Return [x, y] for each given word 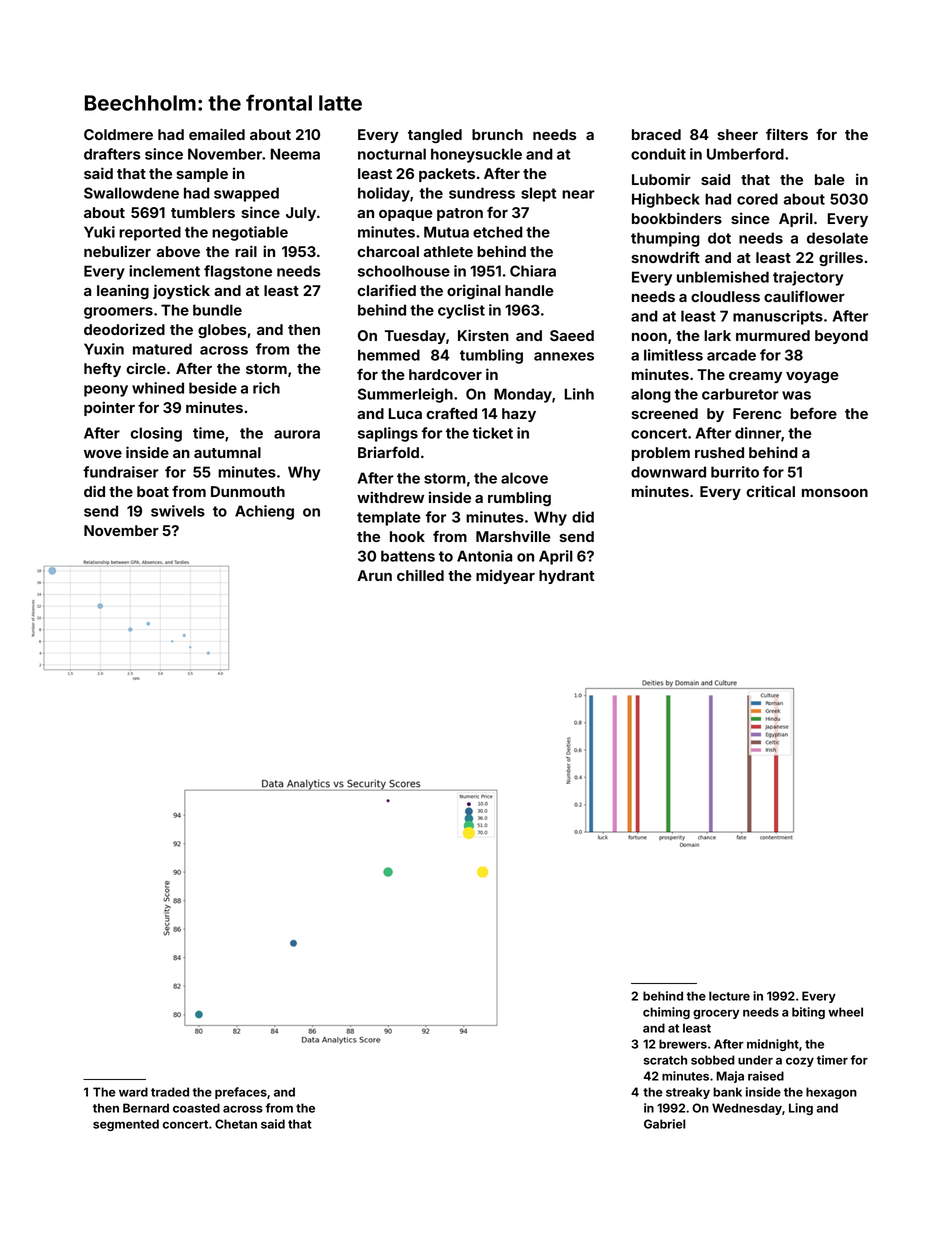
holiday [384, 194]
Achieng [264, 512]
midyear [505, 576]
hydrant [567, 577]
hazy [519, 415]
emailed [217, 134]
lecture [729, 996]
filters [787, 134]
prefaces [241, 1093]
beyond [841, 337]
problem [661, 454]
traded [170, 1092]
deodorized [124, 329]
